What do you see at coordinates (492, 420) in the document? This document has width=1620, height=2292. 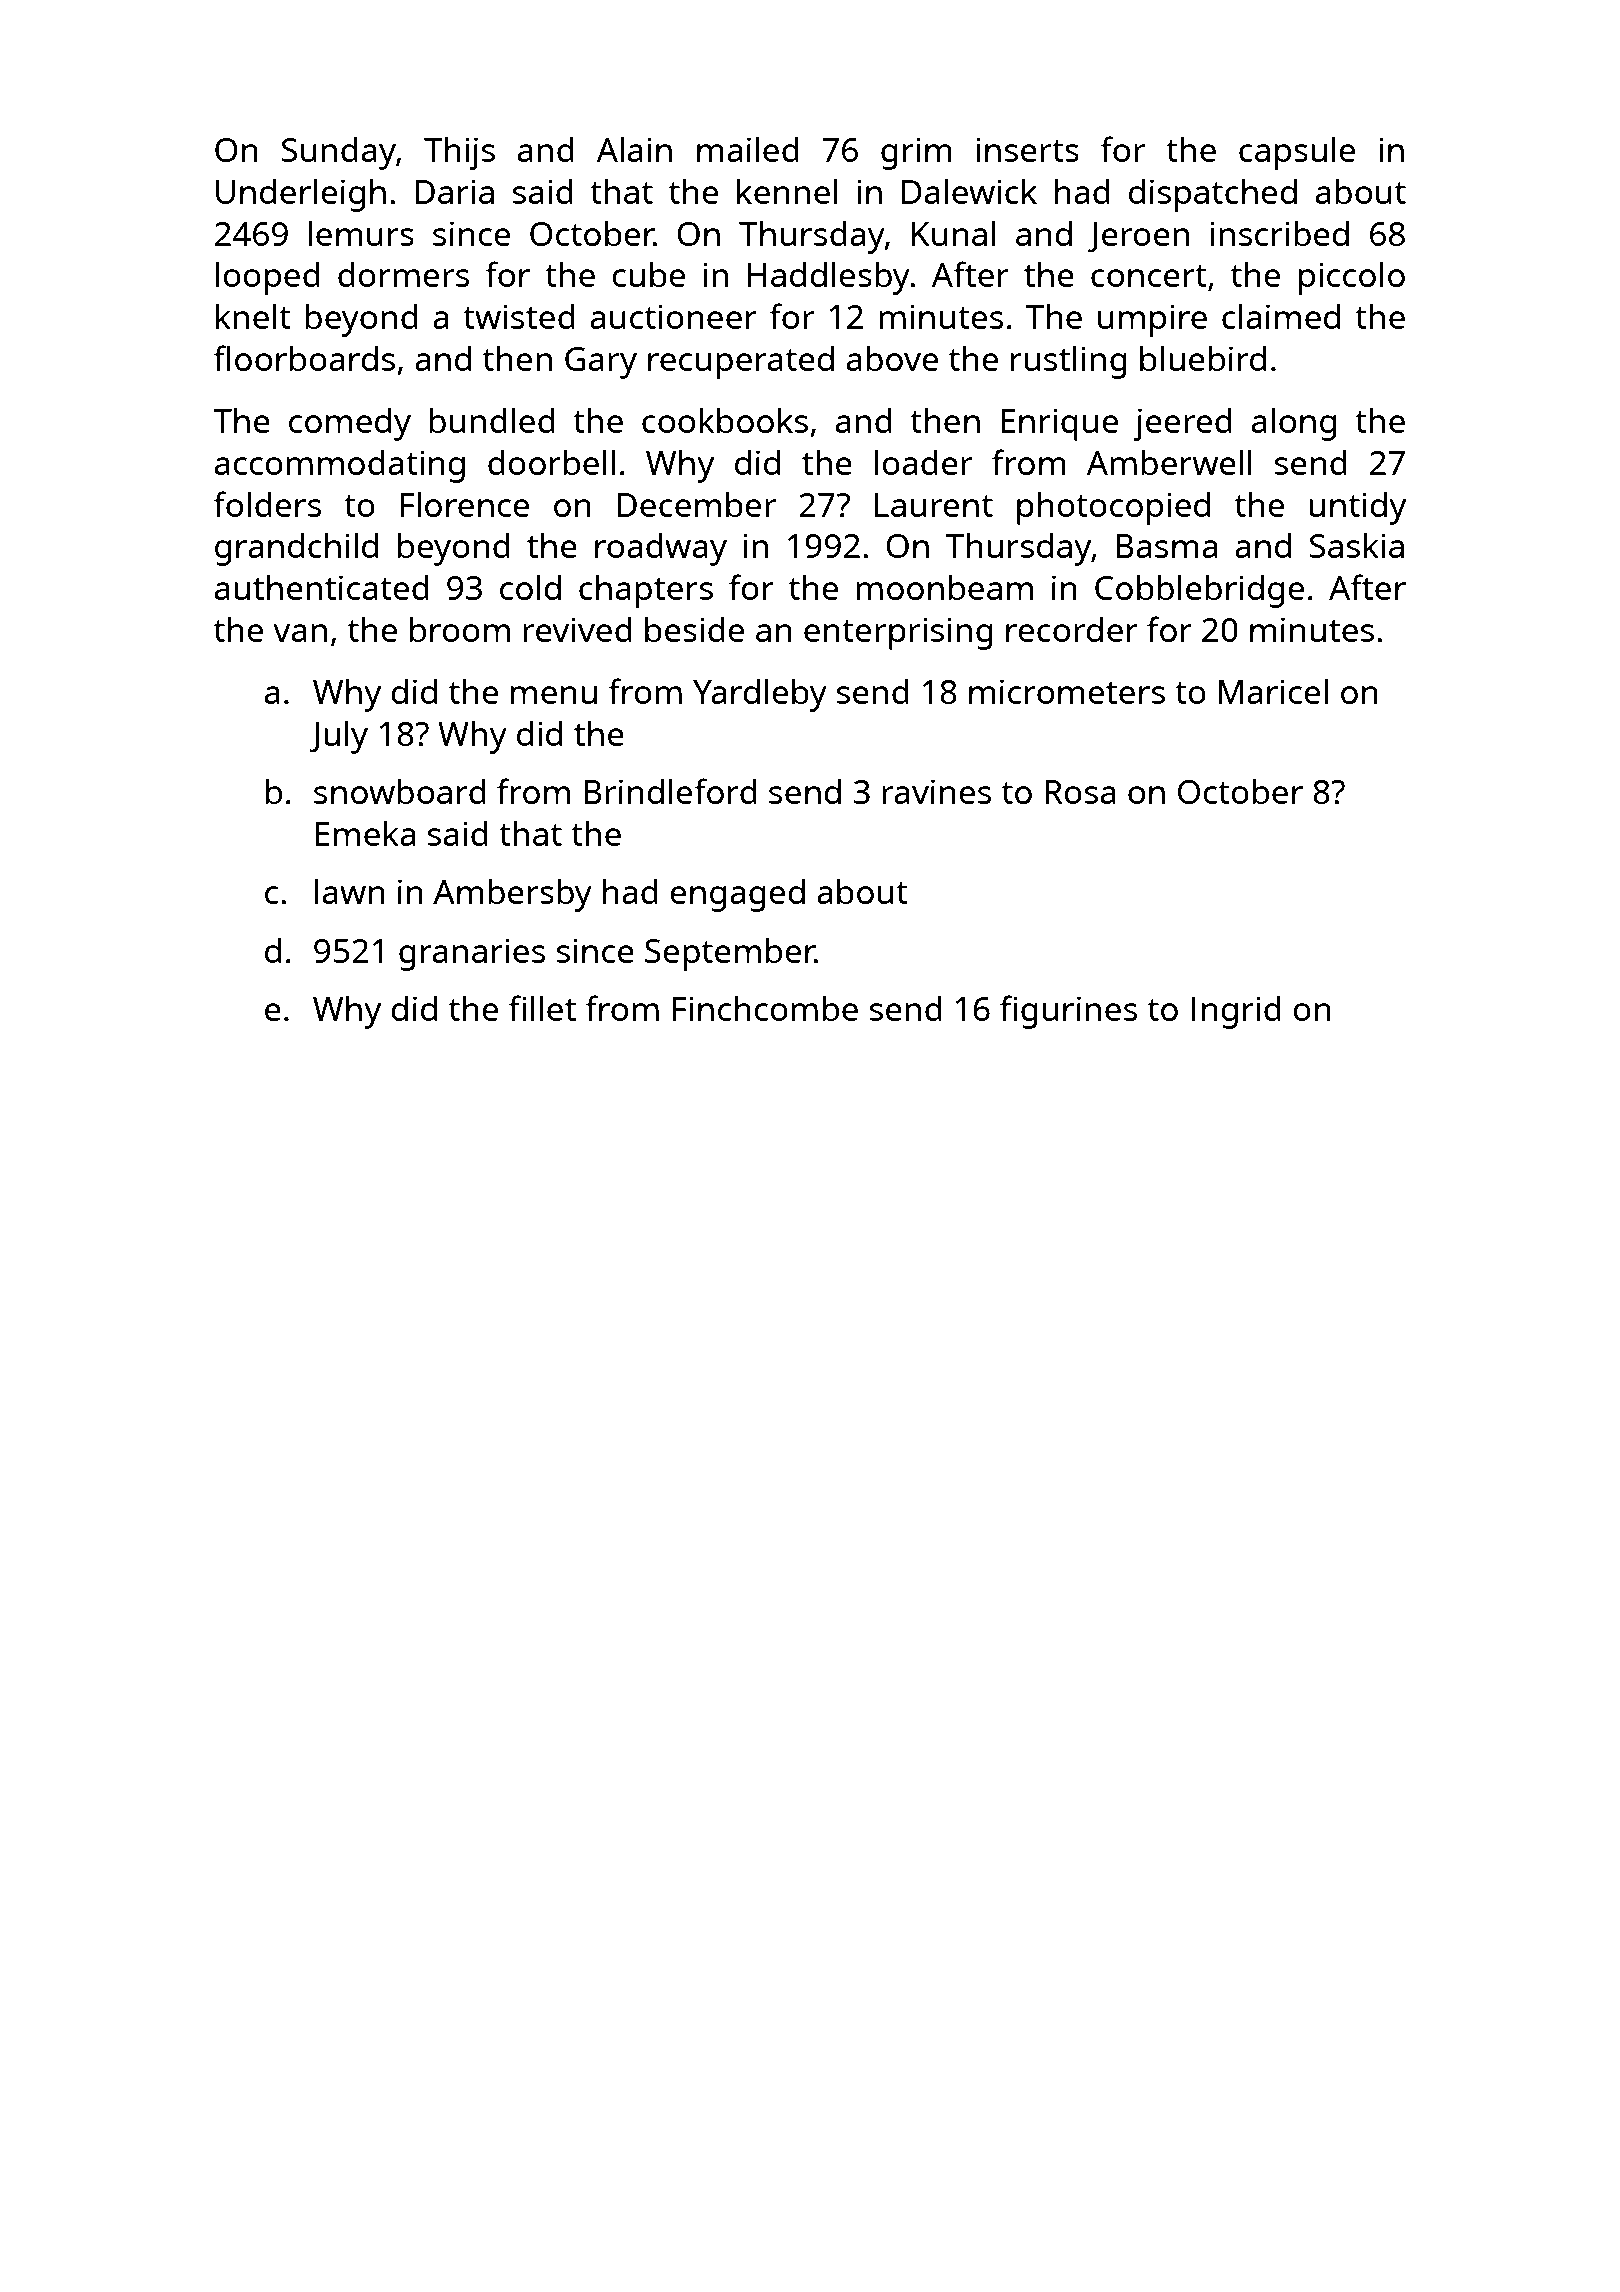 I see `bundled` at bounding box center [492, 420].
